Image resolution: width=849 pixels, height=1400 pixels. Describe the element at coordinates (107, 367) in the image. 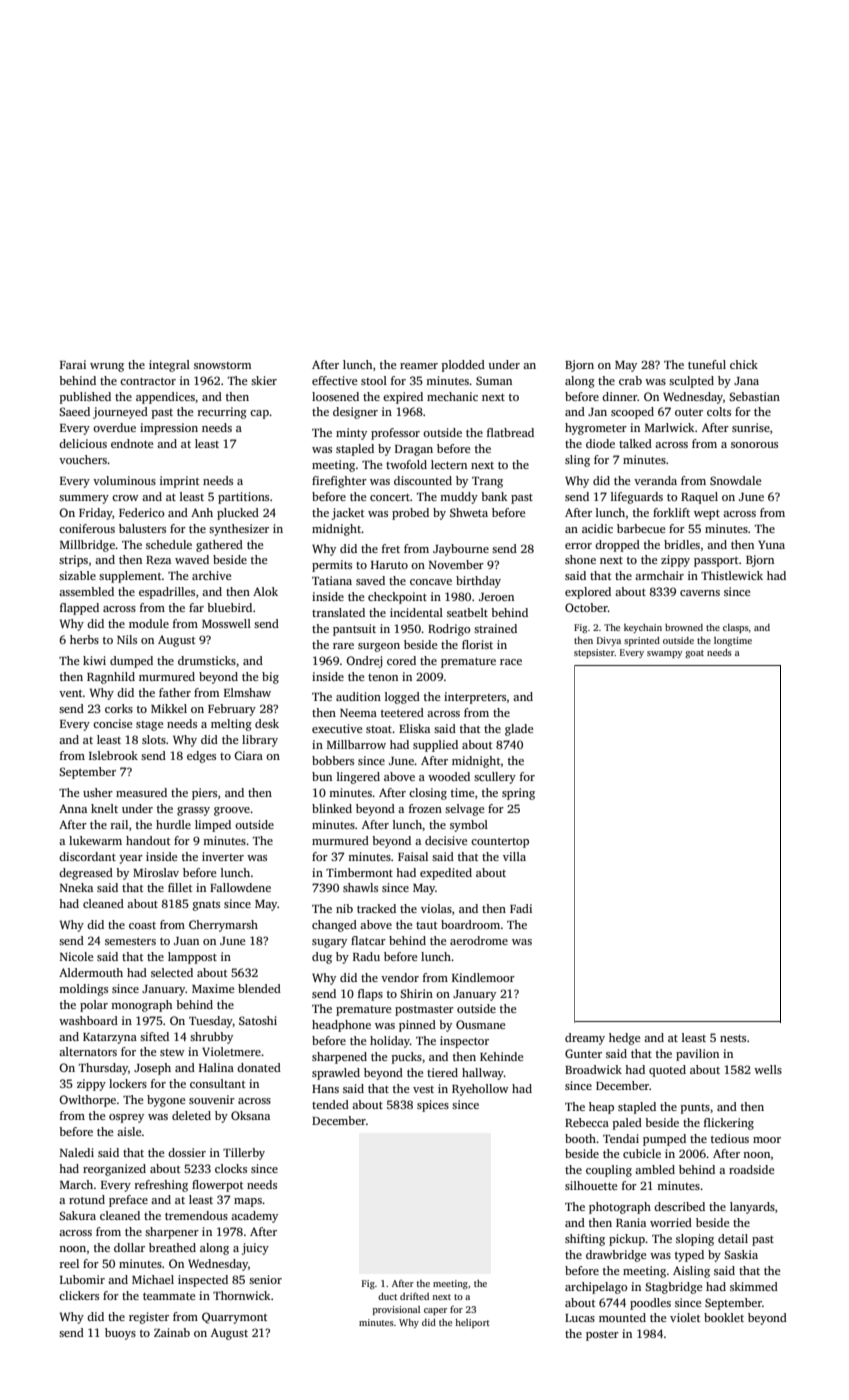

I see `wrung` at that location.
